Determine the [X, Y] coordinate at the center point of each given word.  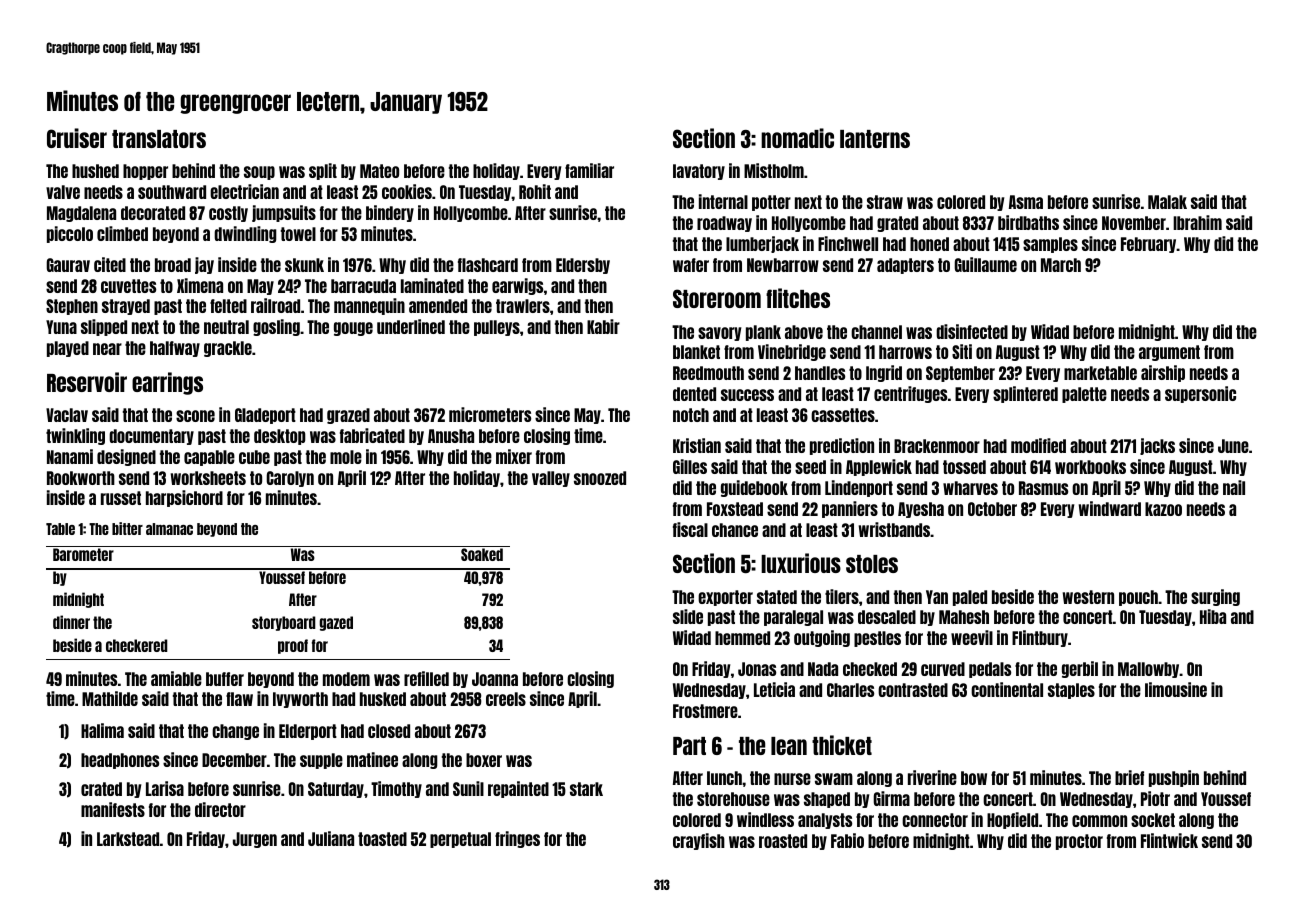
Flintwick [1169, 840]
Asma [1026, 202]
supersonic [1200, 394]
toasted [382, 839]
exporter [725, 598]
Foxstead [735, 509]
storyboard [284, 623]
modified [1038, 445]
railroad [275, 305]
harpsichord [184, 498]
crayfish [699, 841]
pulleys [497, 328]
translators [159, 139]
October [992, 509]
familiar [589, 170]
